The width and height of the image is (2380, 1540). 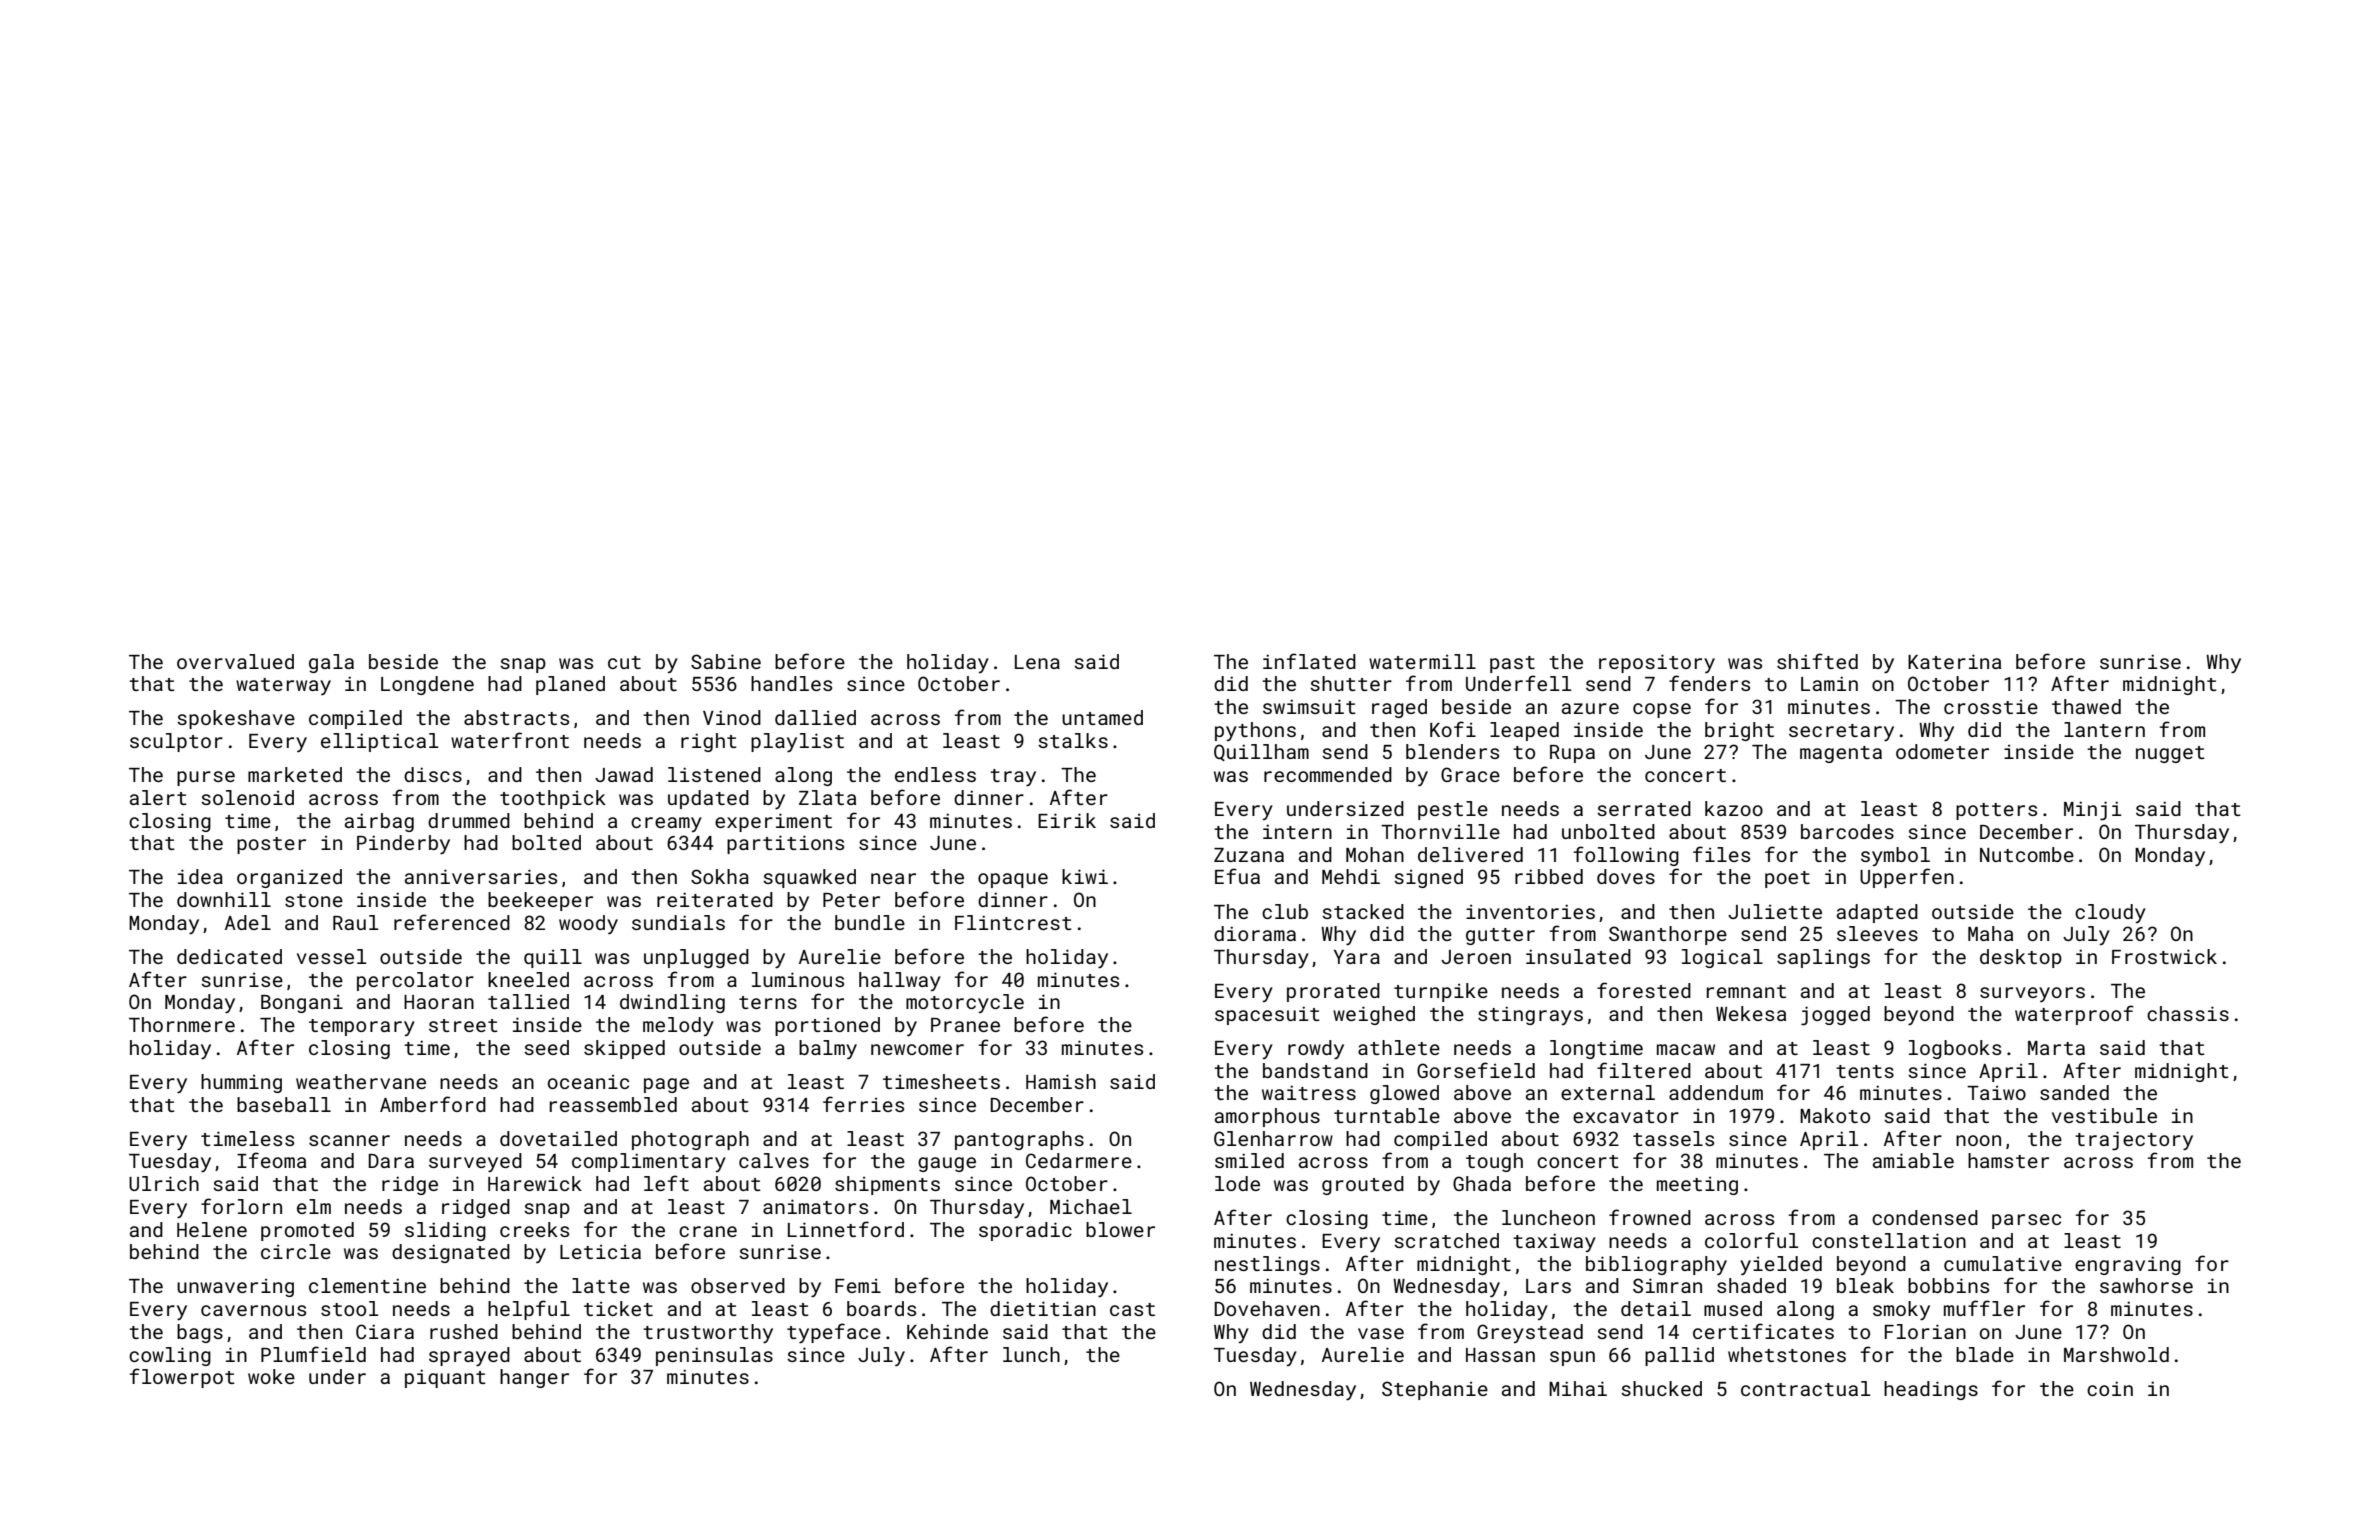 I want to click on Hamish, so click(x=1061, y=1081).
